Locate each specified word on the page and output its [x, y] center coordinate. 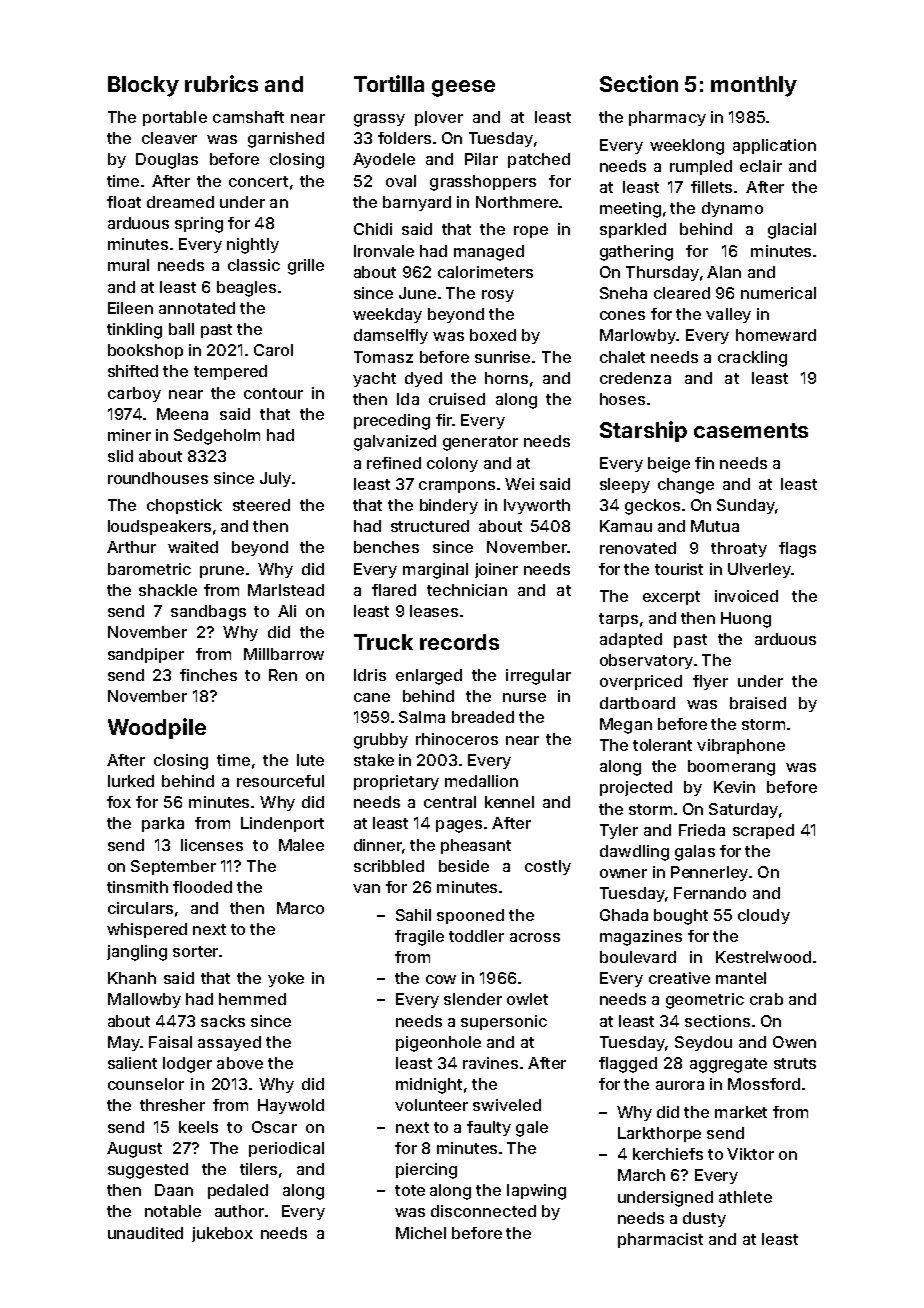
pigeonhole [438, 1044]
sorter [195, 951]
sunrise [502, 357]
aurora [680, 1085]
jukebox [222, 1234]
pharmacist [660, 1240]
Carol [273, 350]
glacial [792, 231]
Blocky [143, 86]
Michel [421, 1233]
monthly [754, 86]
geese [463, 88]
